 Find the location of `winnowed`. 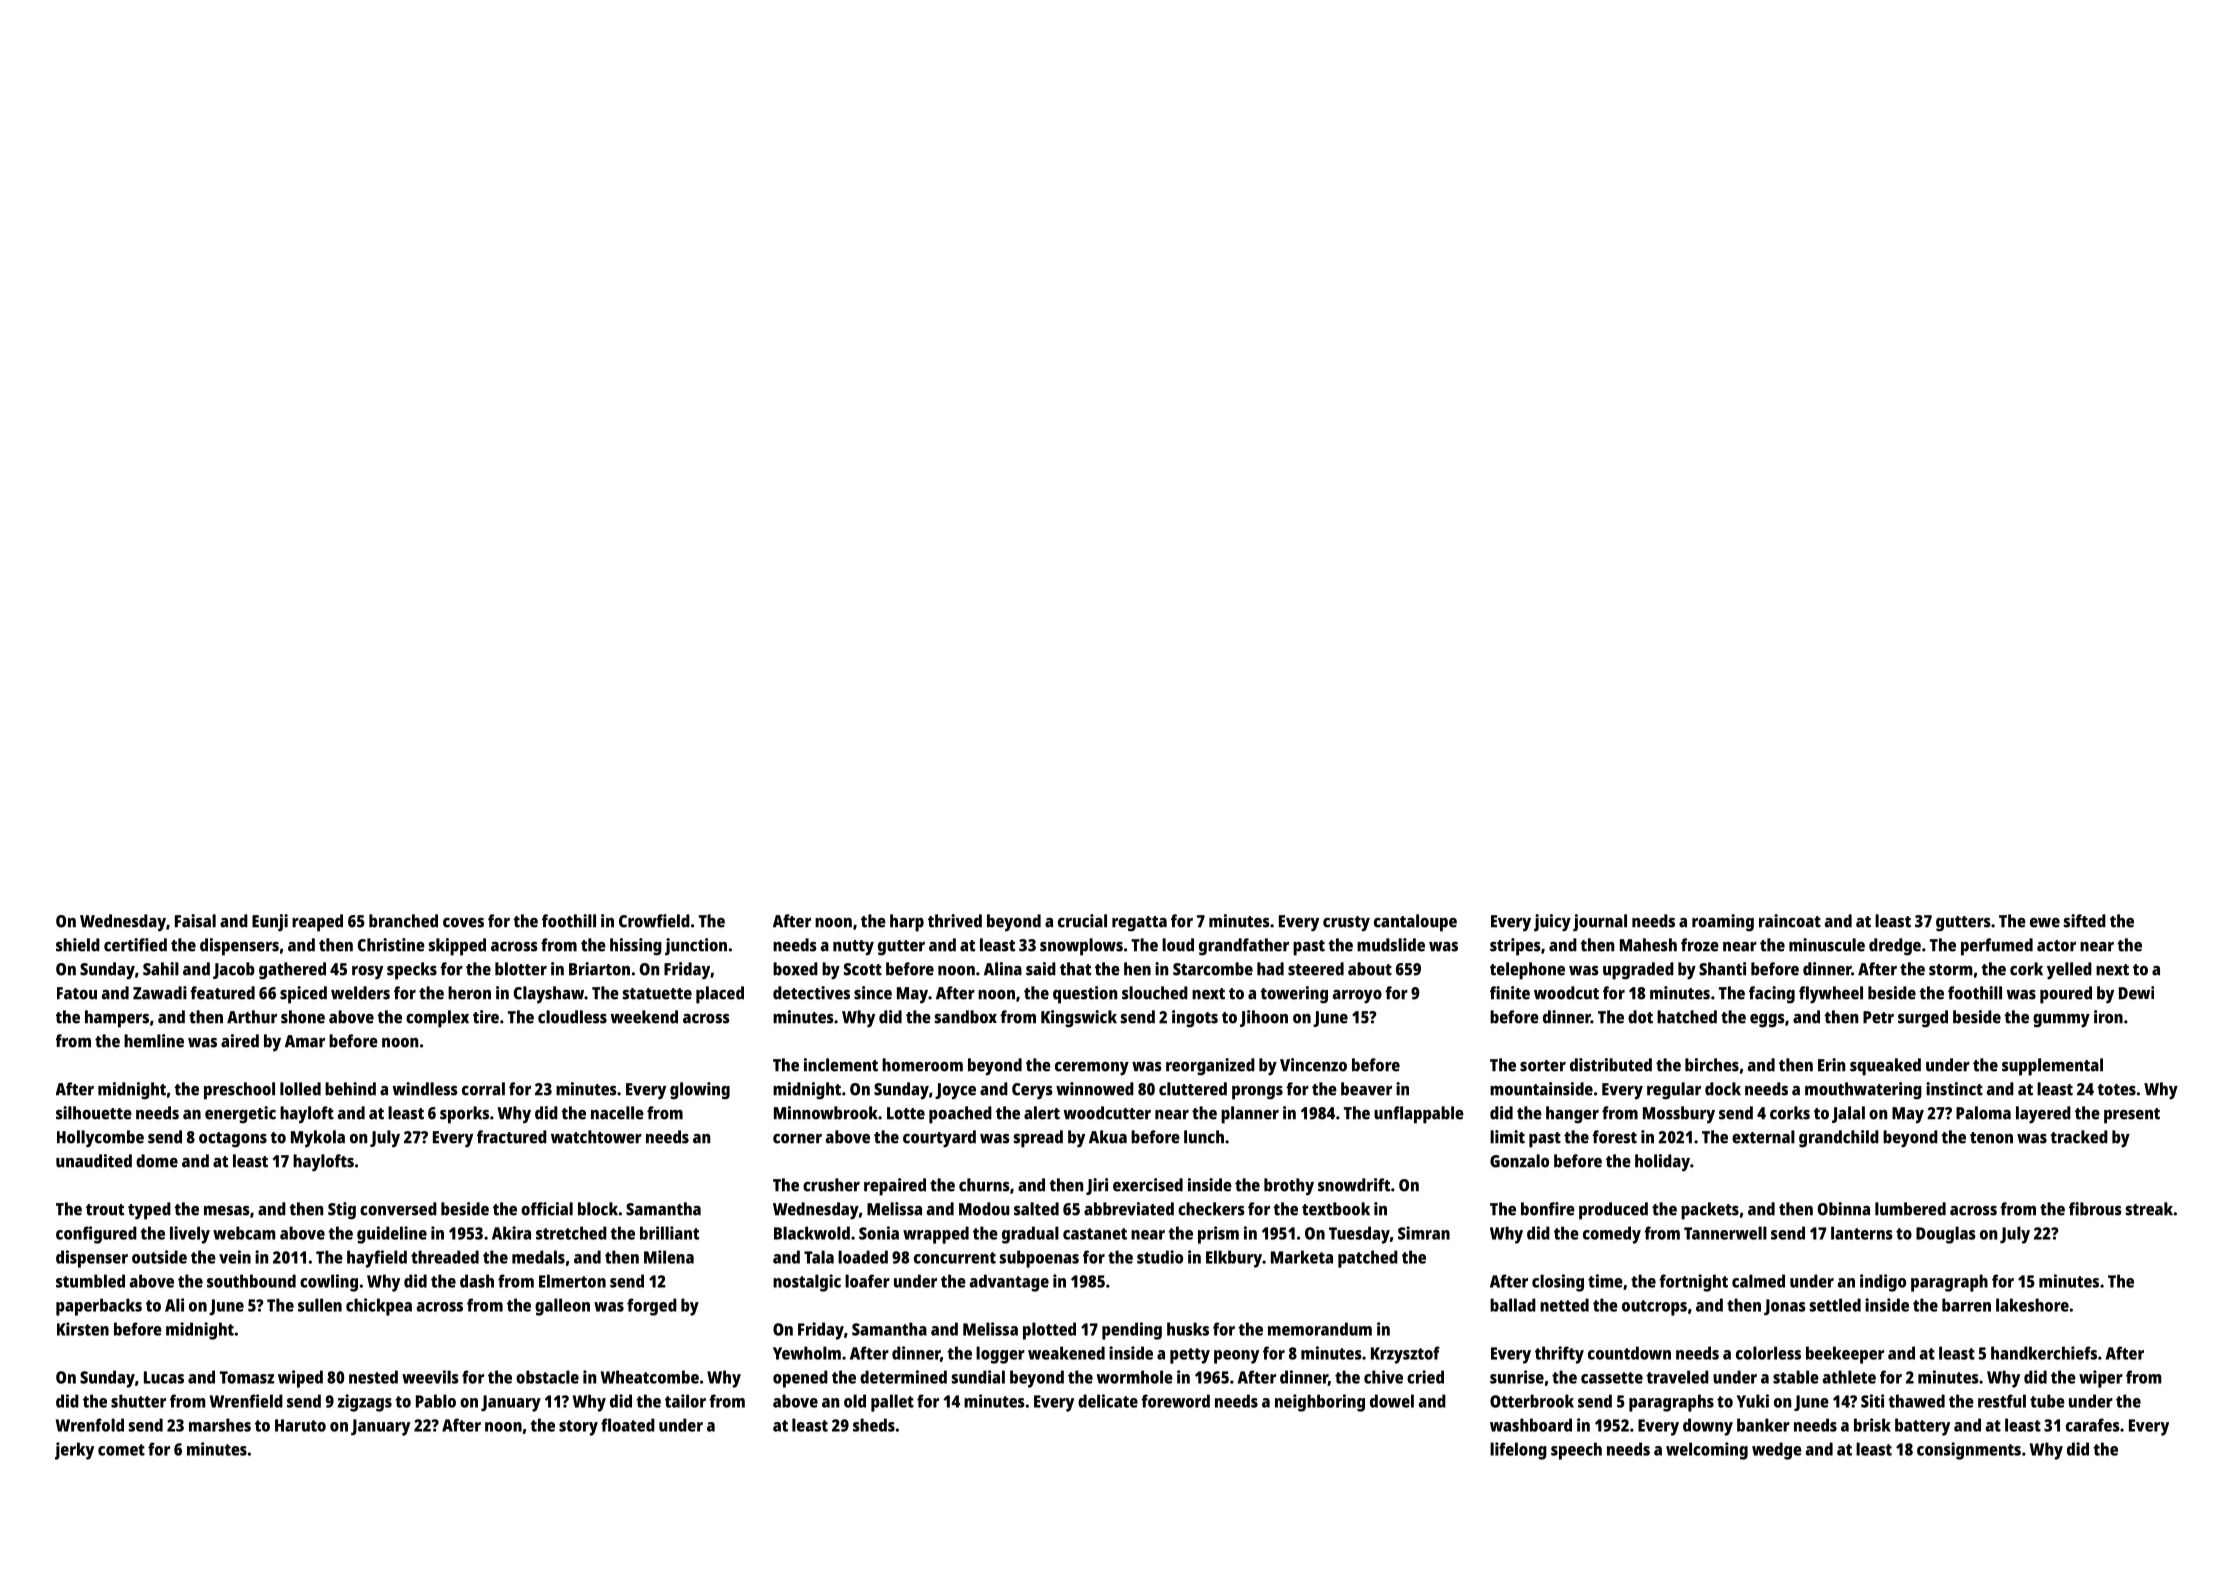

winnowed is located at coordinates (1095, 1089).
